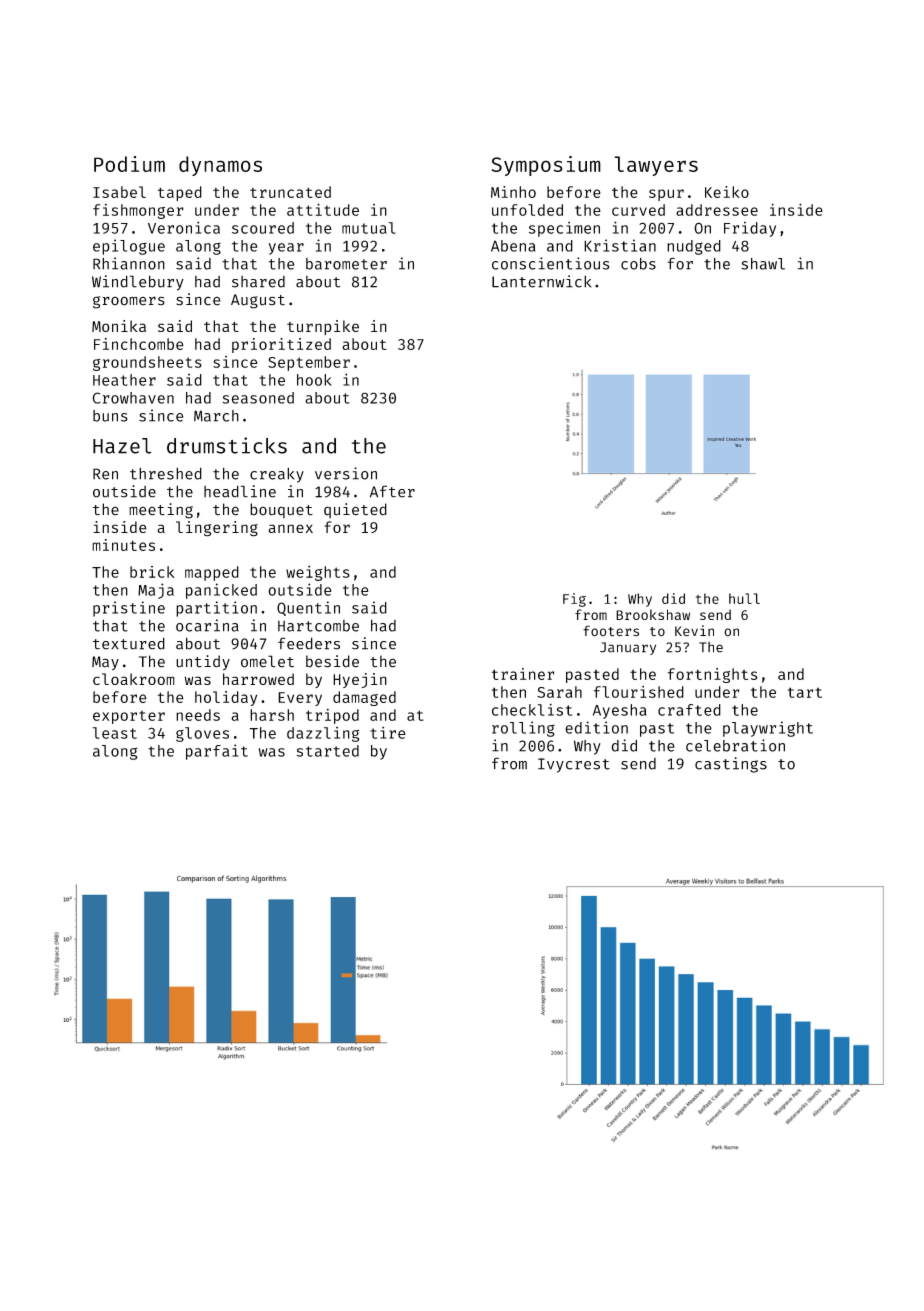 The height and width of the page is (1311, 924). I want to click on After, so click(392, 491).
